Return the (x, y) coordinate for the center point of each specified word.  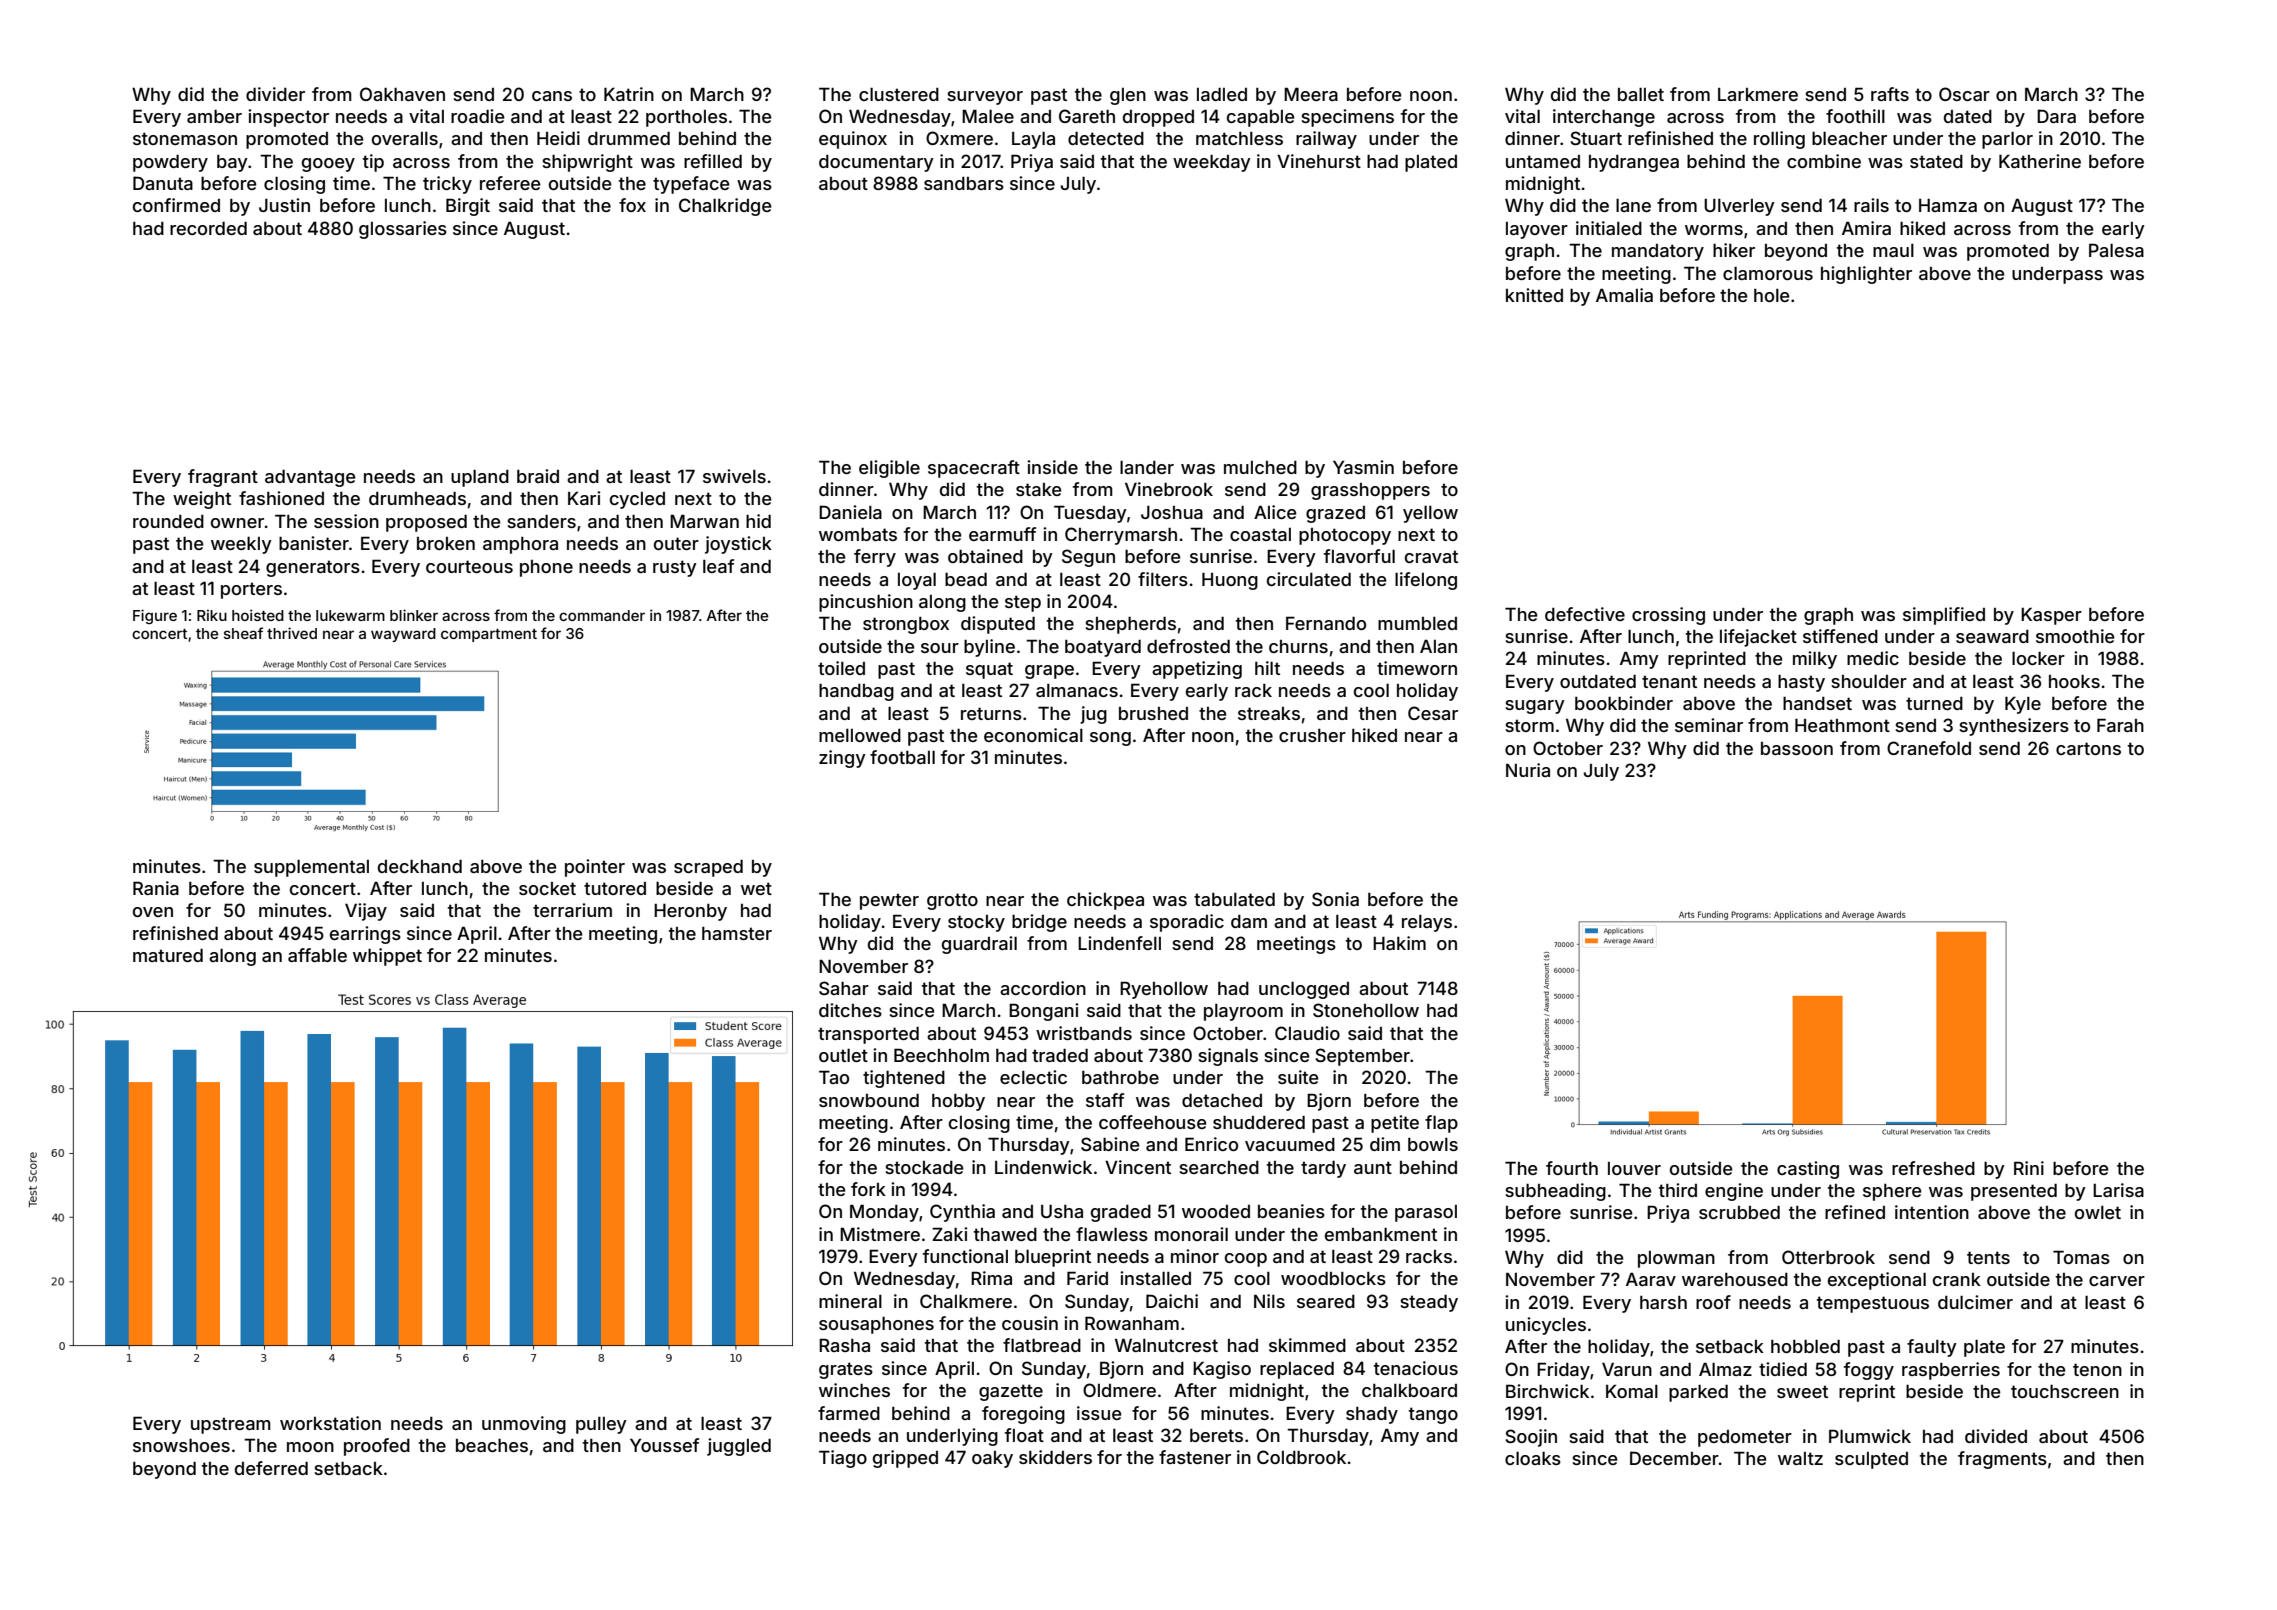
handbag (856, 692)
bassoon (1797, 748)
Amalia (1624, 295)
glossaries (403, 230)
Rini (2029, 1168)
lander (1147, 467)
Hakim (1399, 943)
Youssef (664, 1445)
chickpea (1105, 901)
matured (168, 955)
